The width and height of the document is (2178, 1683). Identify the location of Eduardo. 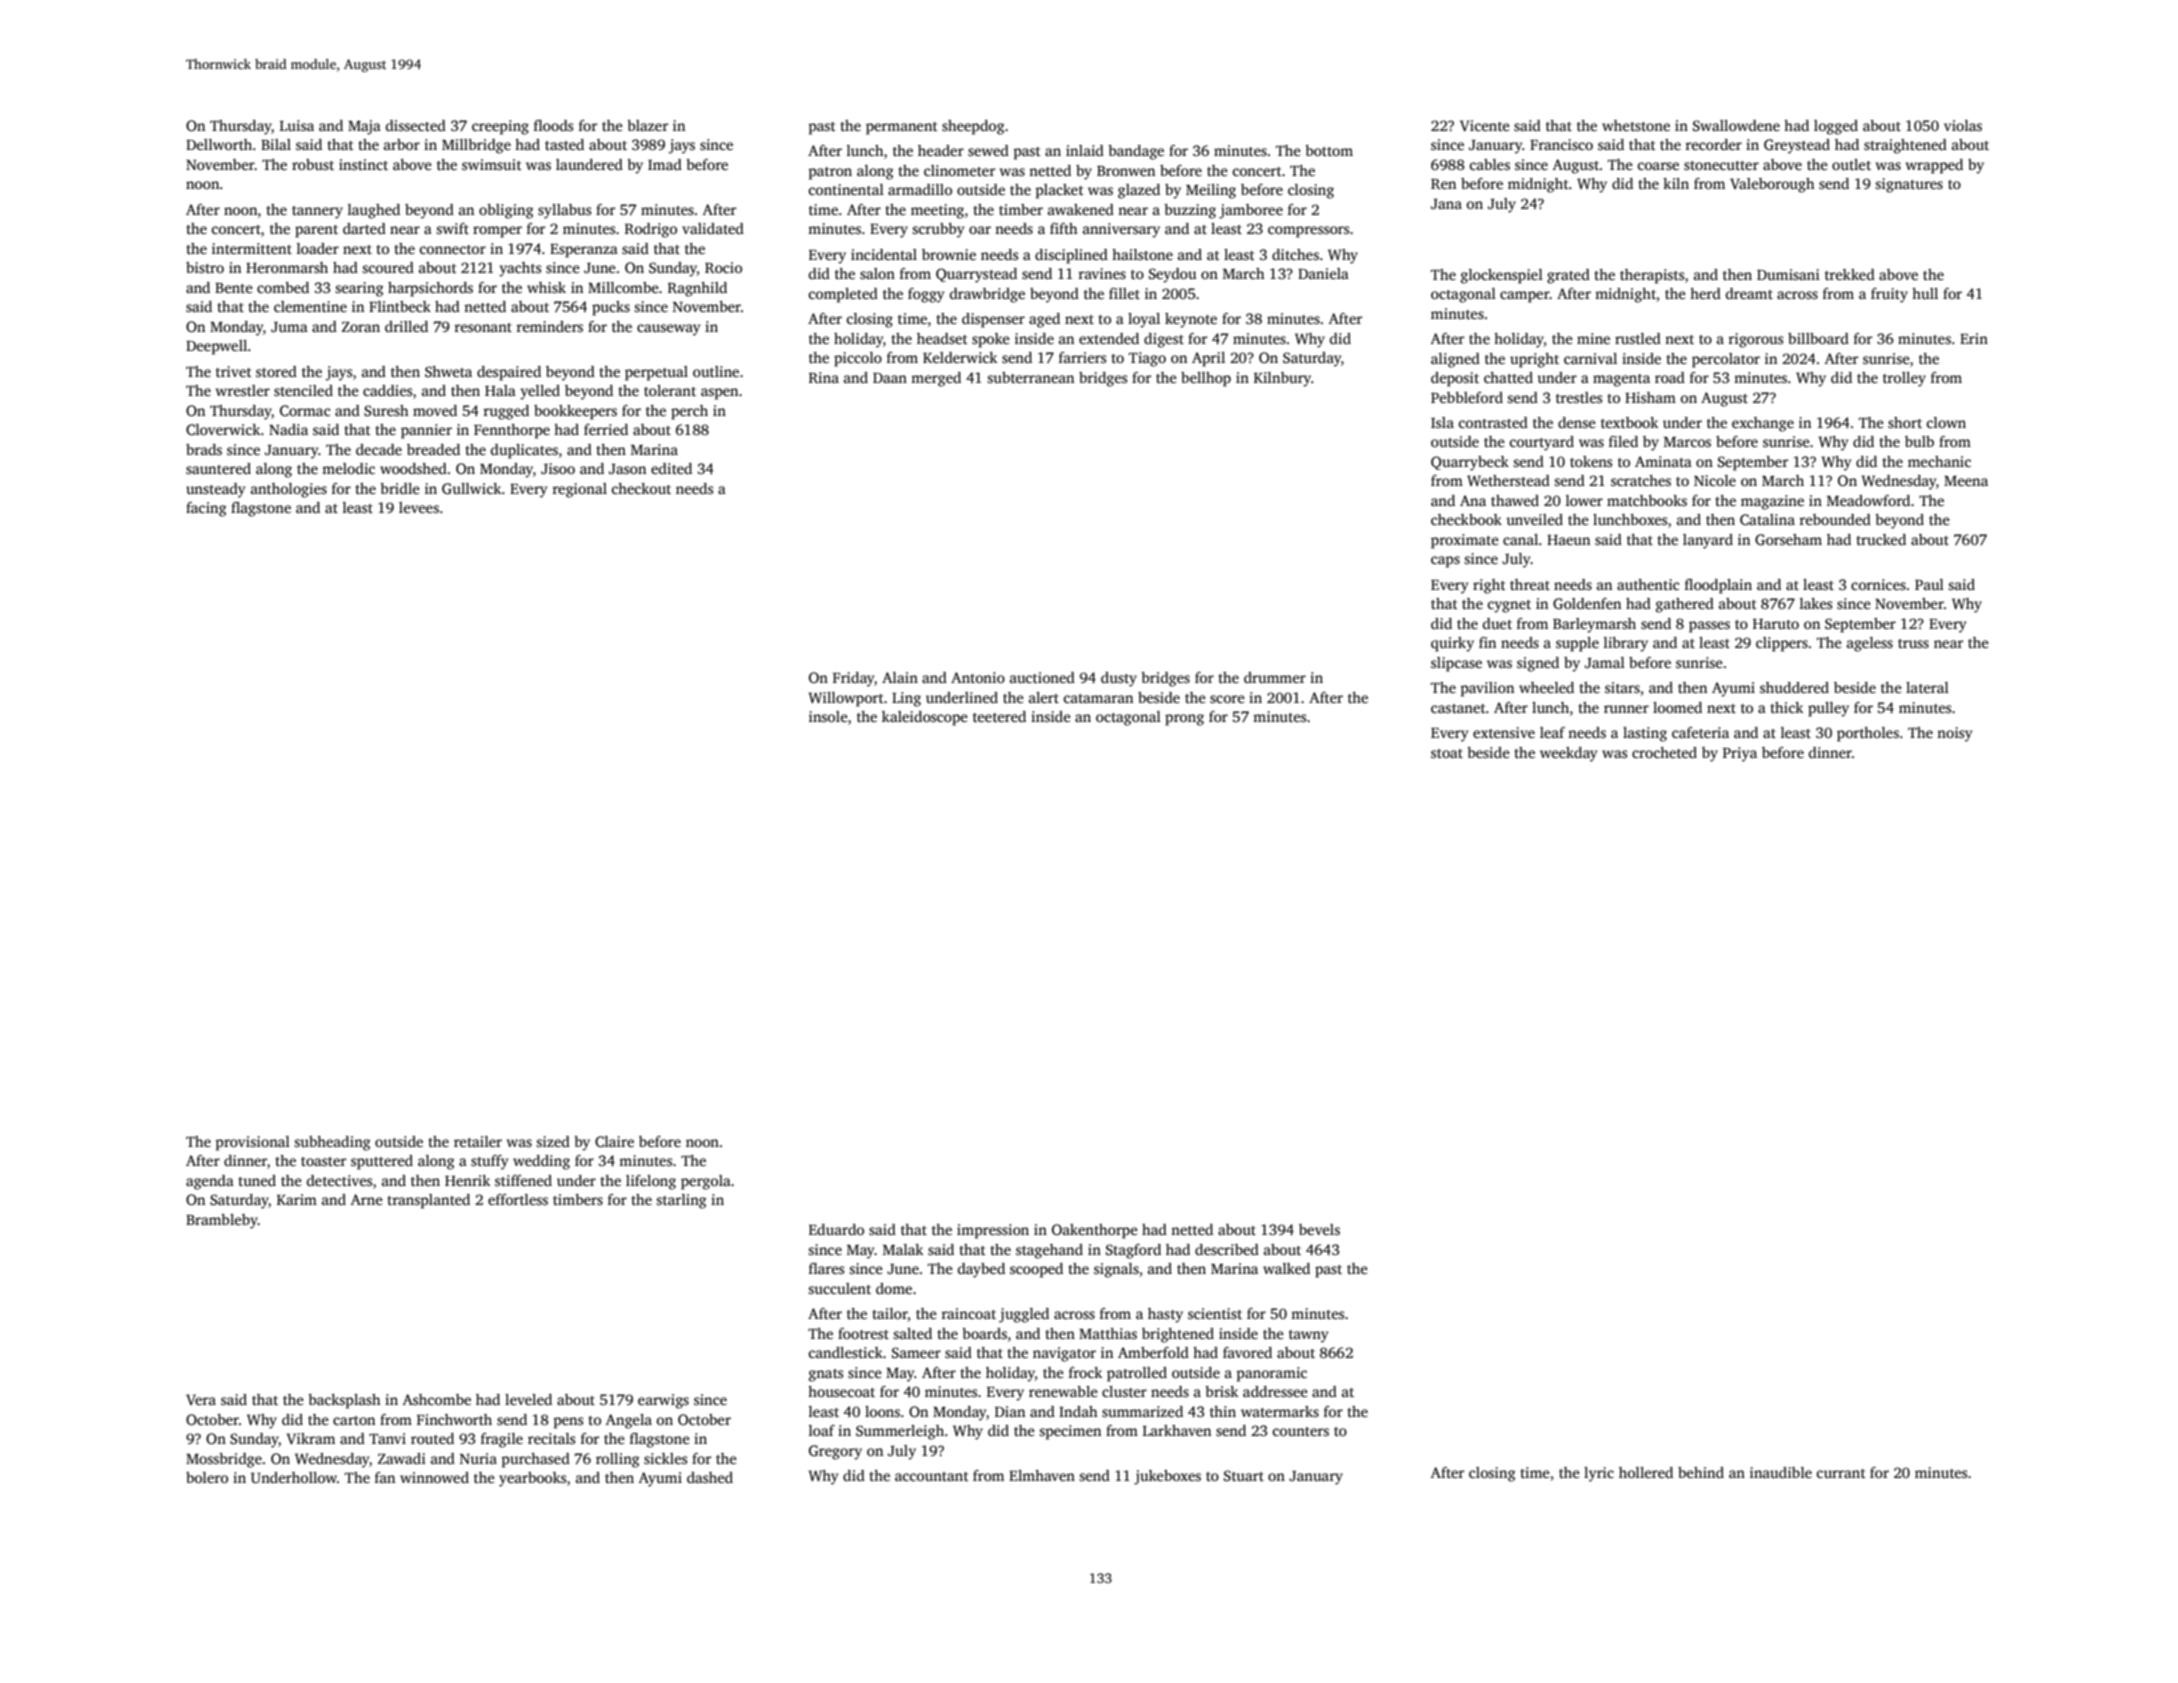
(836, 1229).
